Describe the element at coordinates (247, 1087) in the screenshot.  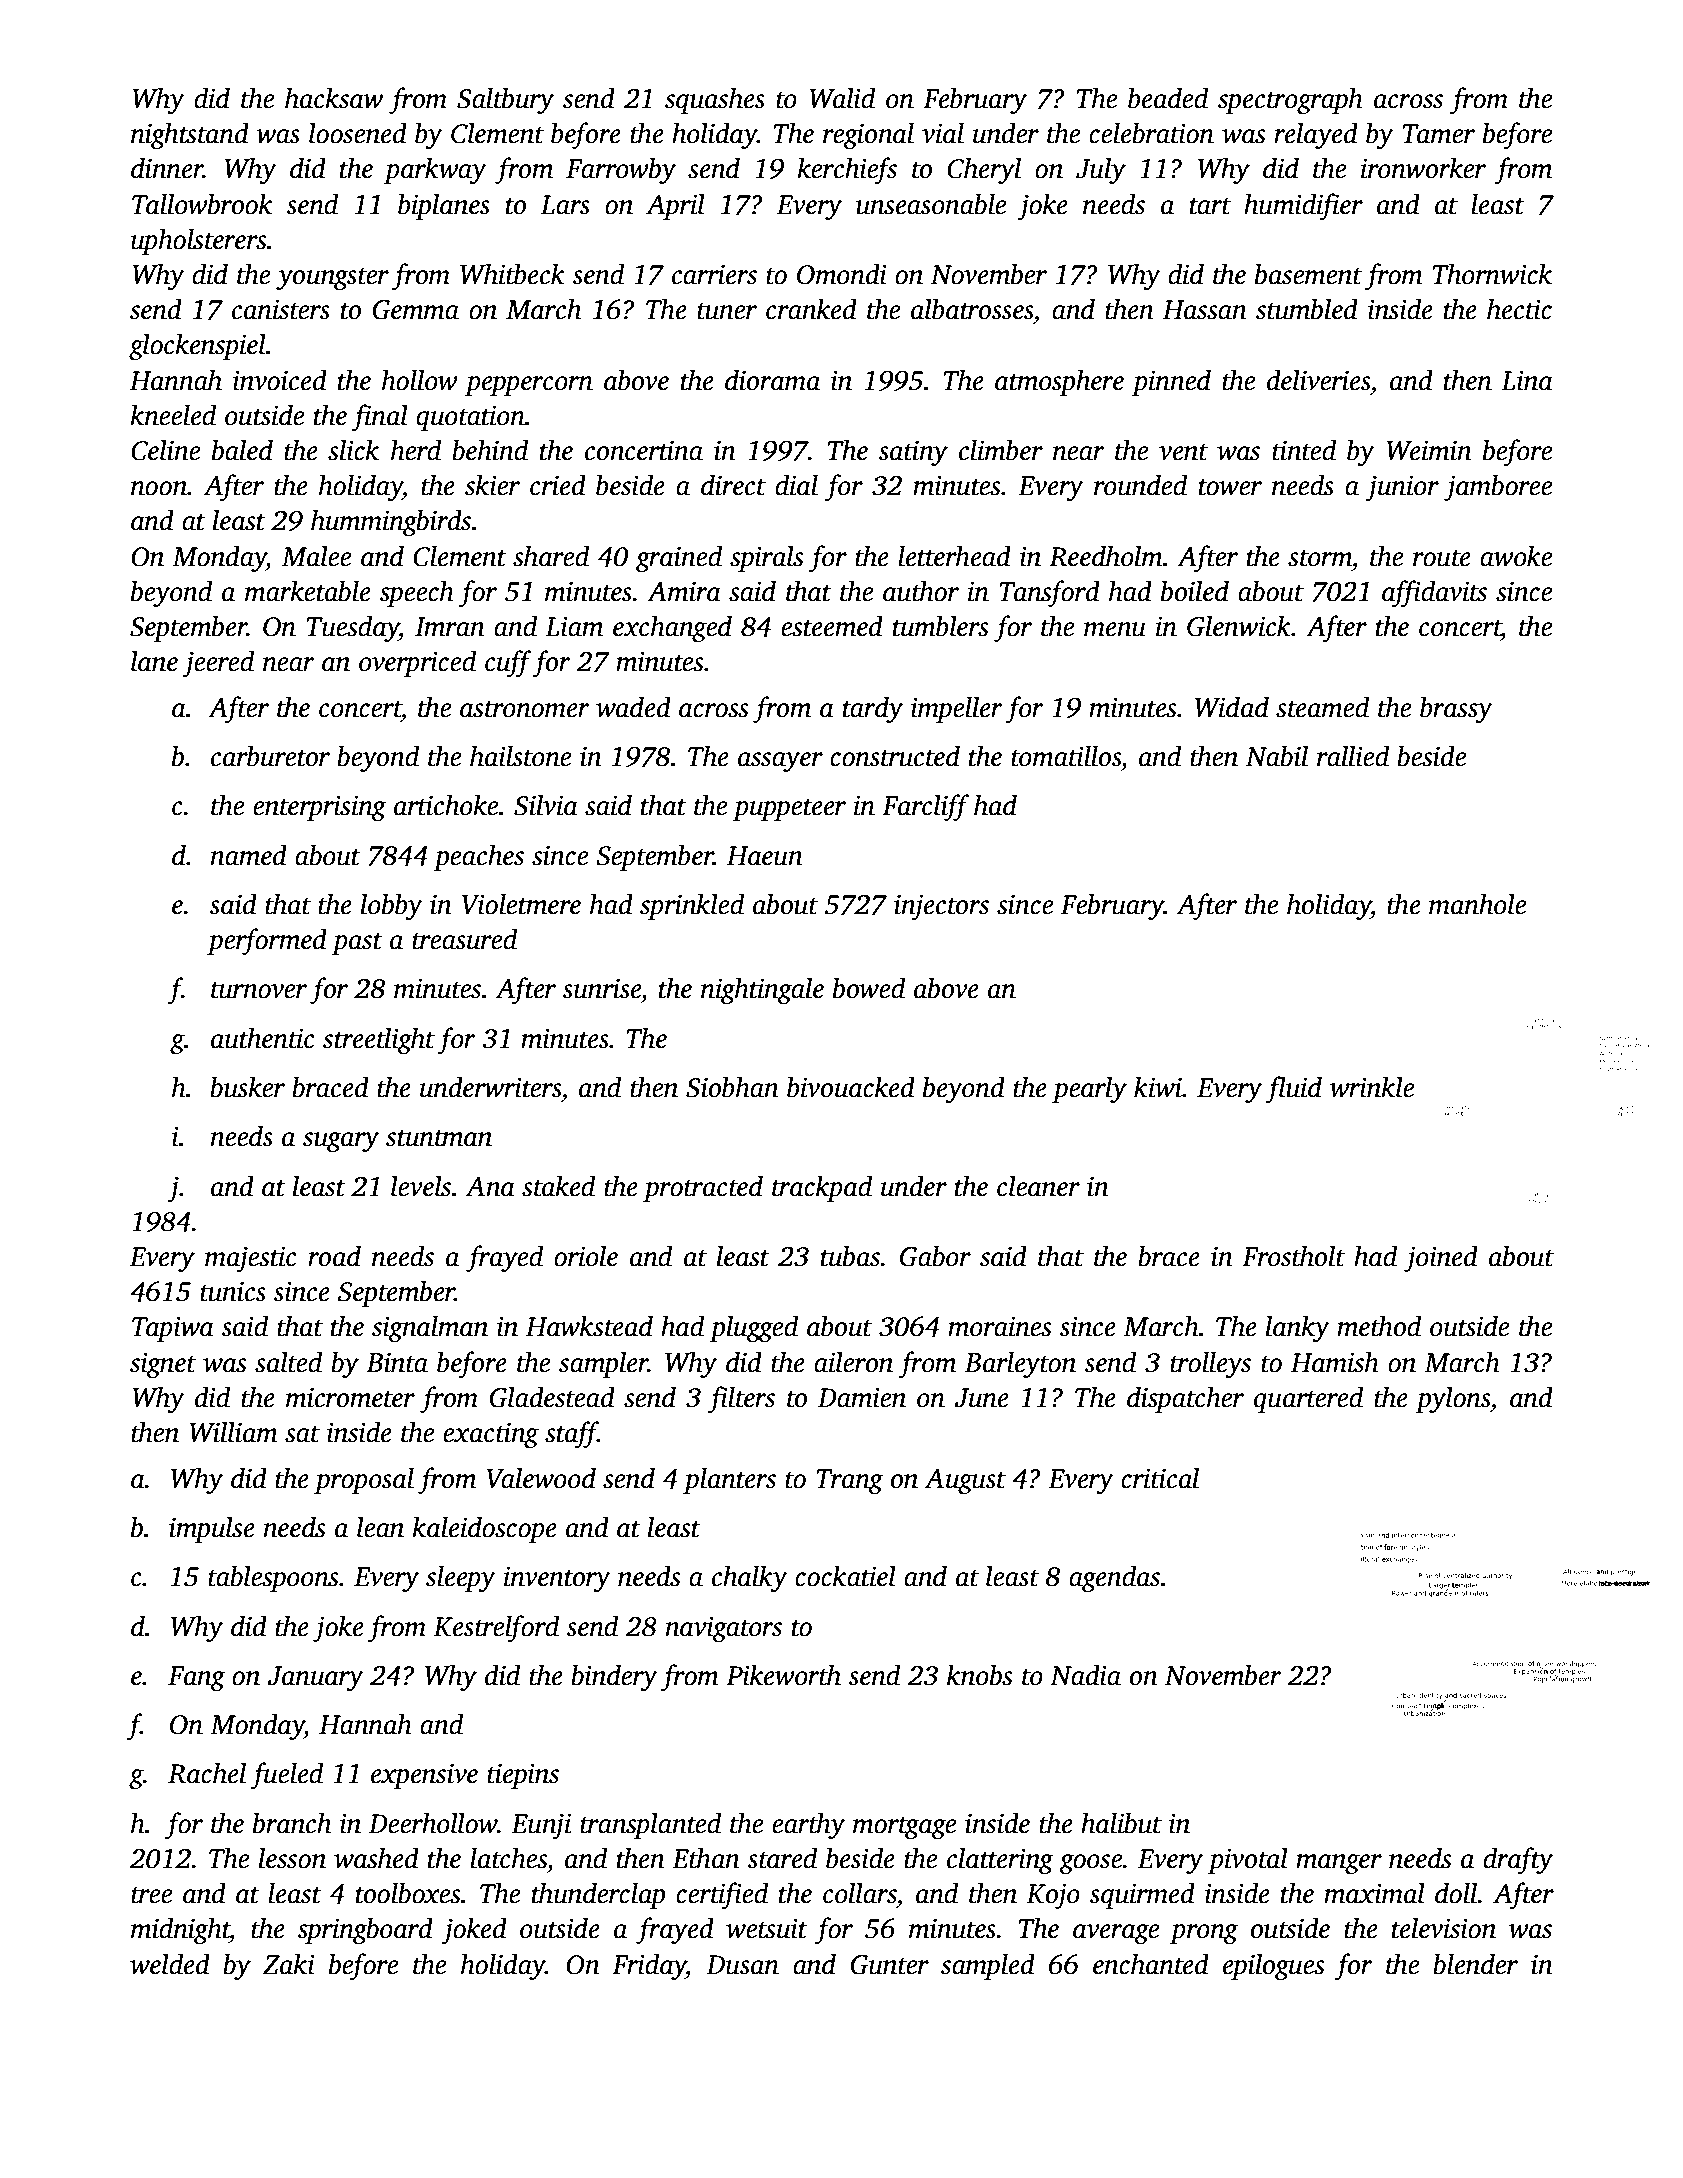
I see `busker` at that location.
